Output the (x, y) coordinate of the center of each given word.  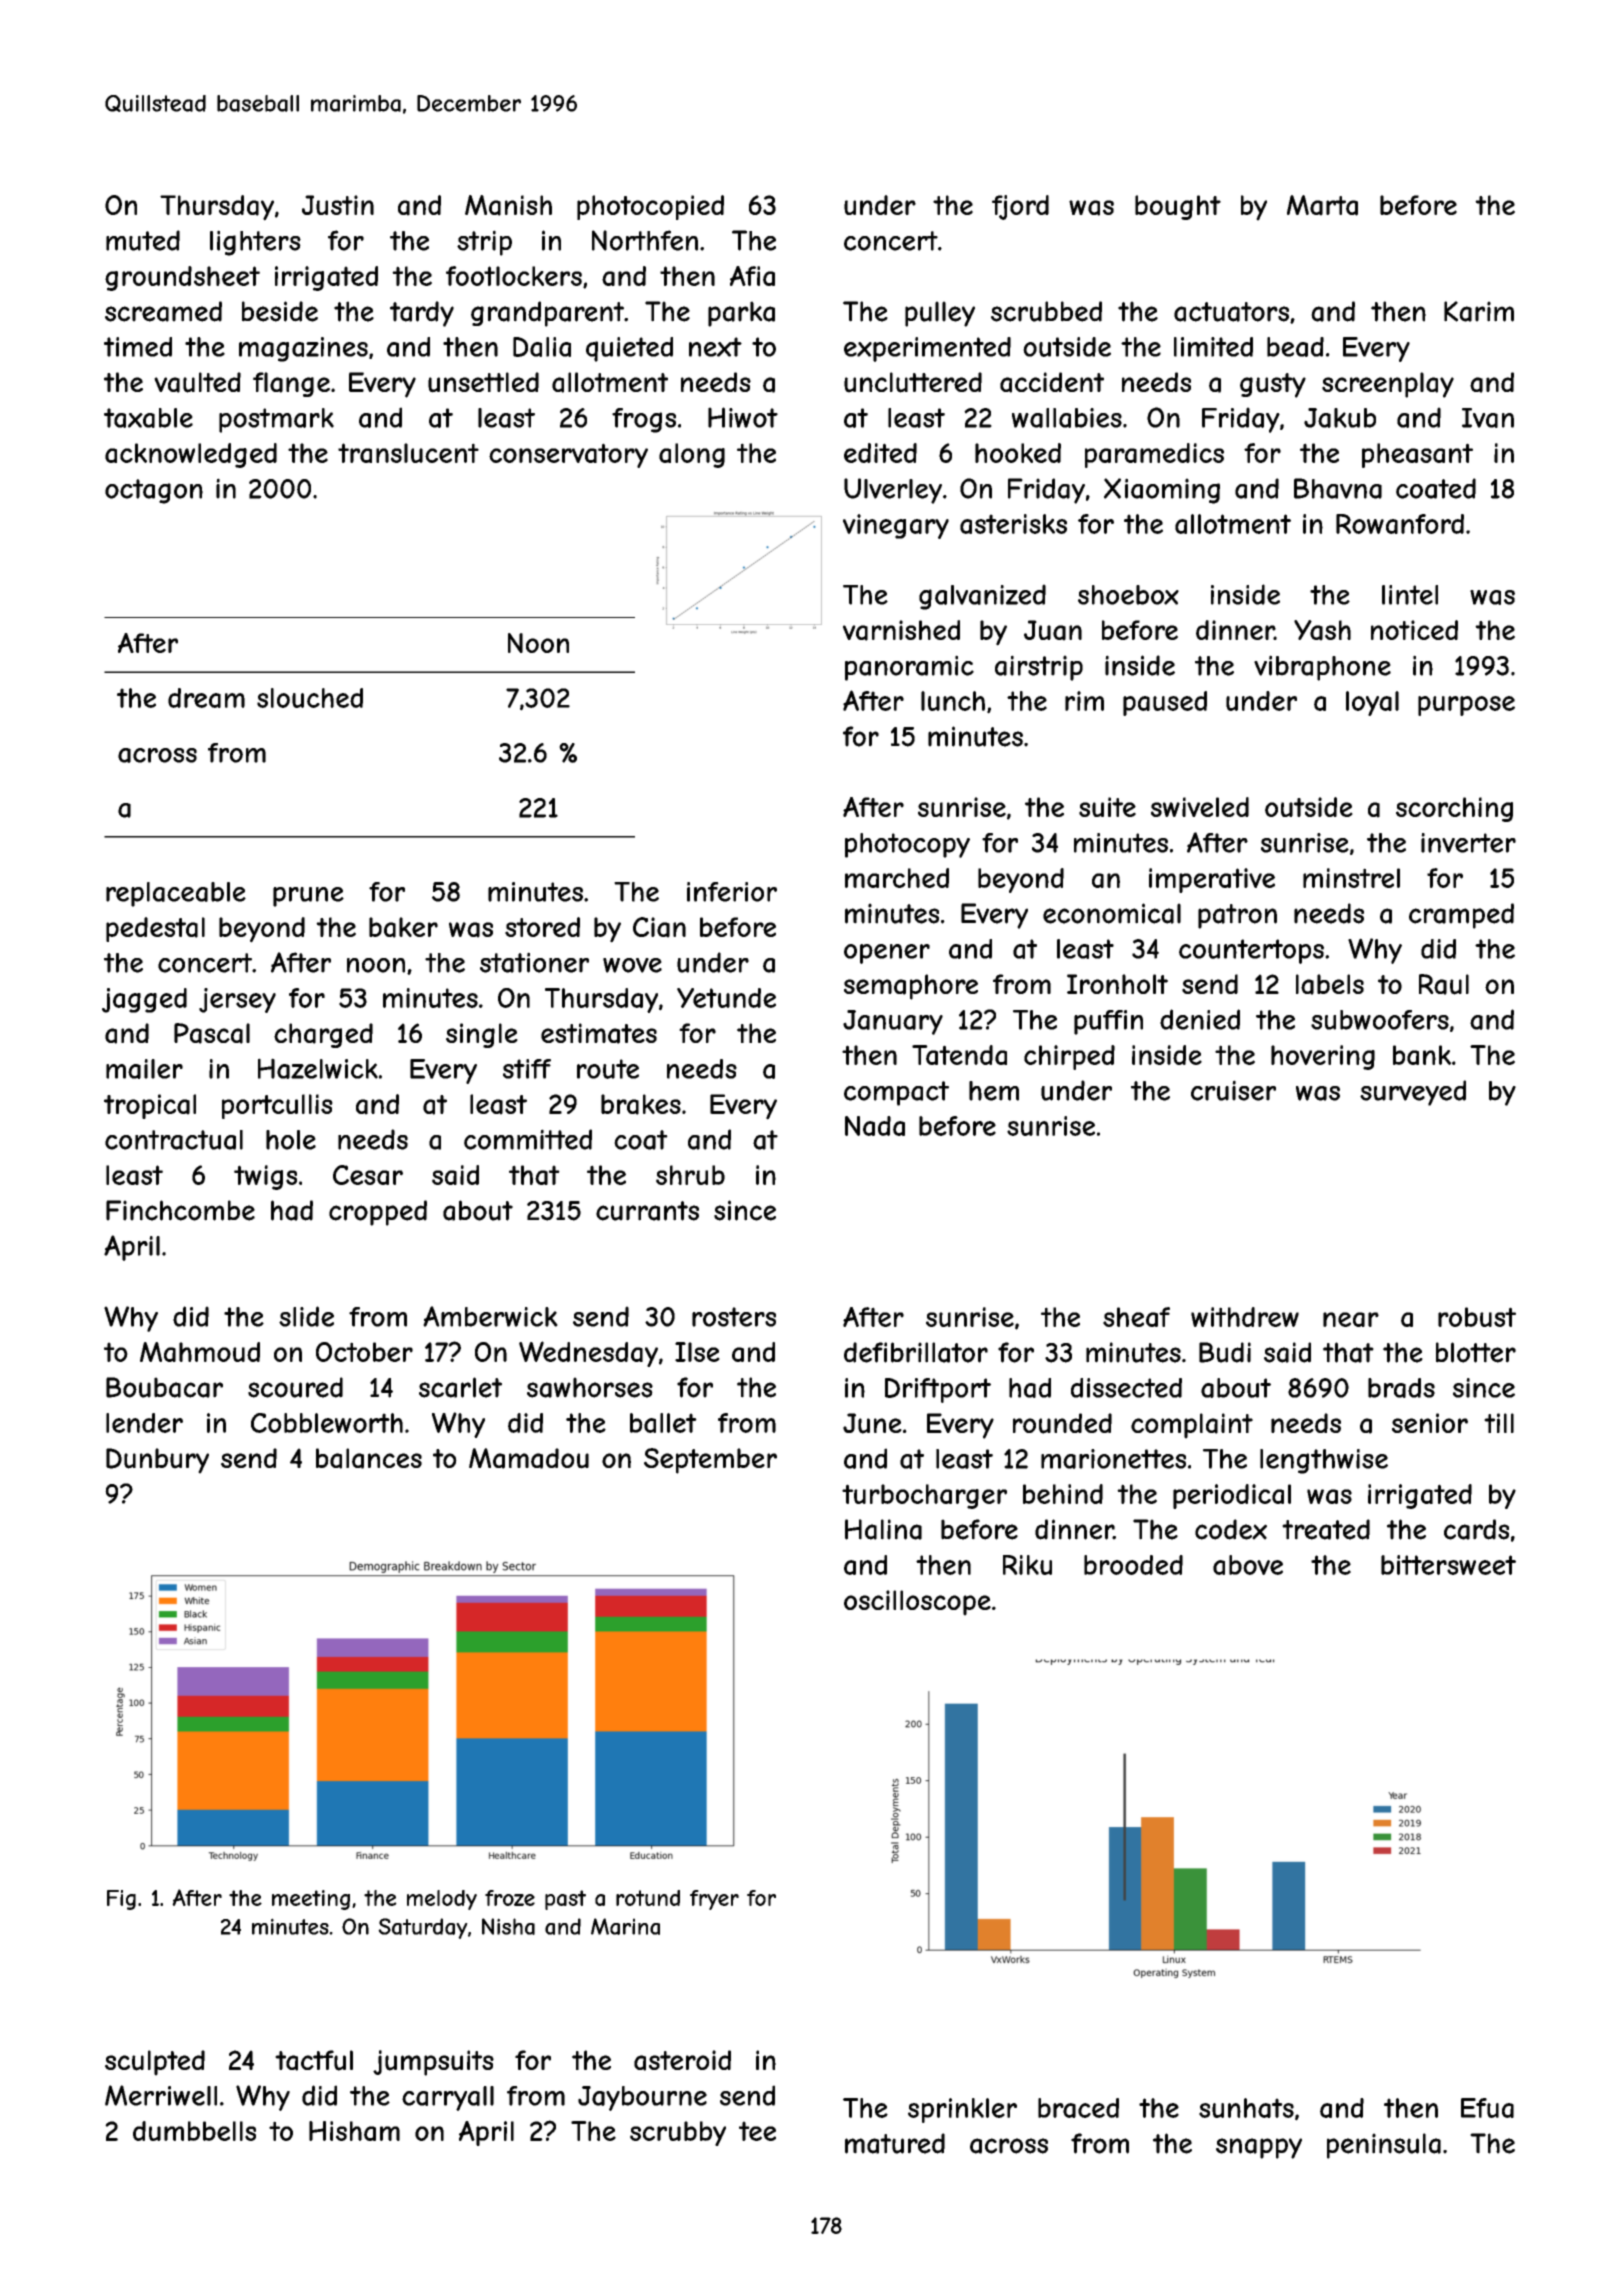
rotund (648, 1898)
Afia (752, 276)
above (1248, 1565)
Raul (1444, 984)
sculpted (155, 2063)
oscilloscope (917, 1603)
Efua (1487, 2108)
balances (369, 1458)
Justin (338, 205)
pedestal (155, 929)
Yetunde (726, 998)
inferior (732, 892)
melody (442, 1900)
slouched (310, 698)
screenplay (1388, 385)
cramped (1461, 916)
